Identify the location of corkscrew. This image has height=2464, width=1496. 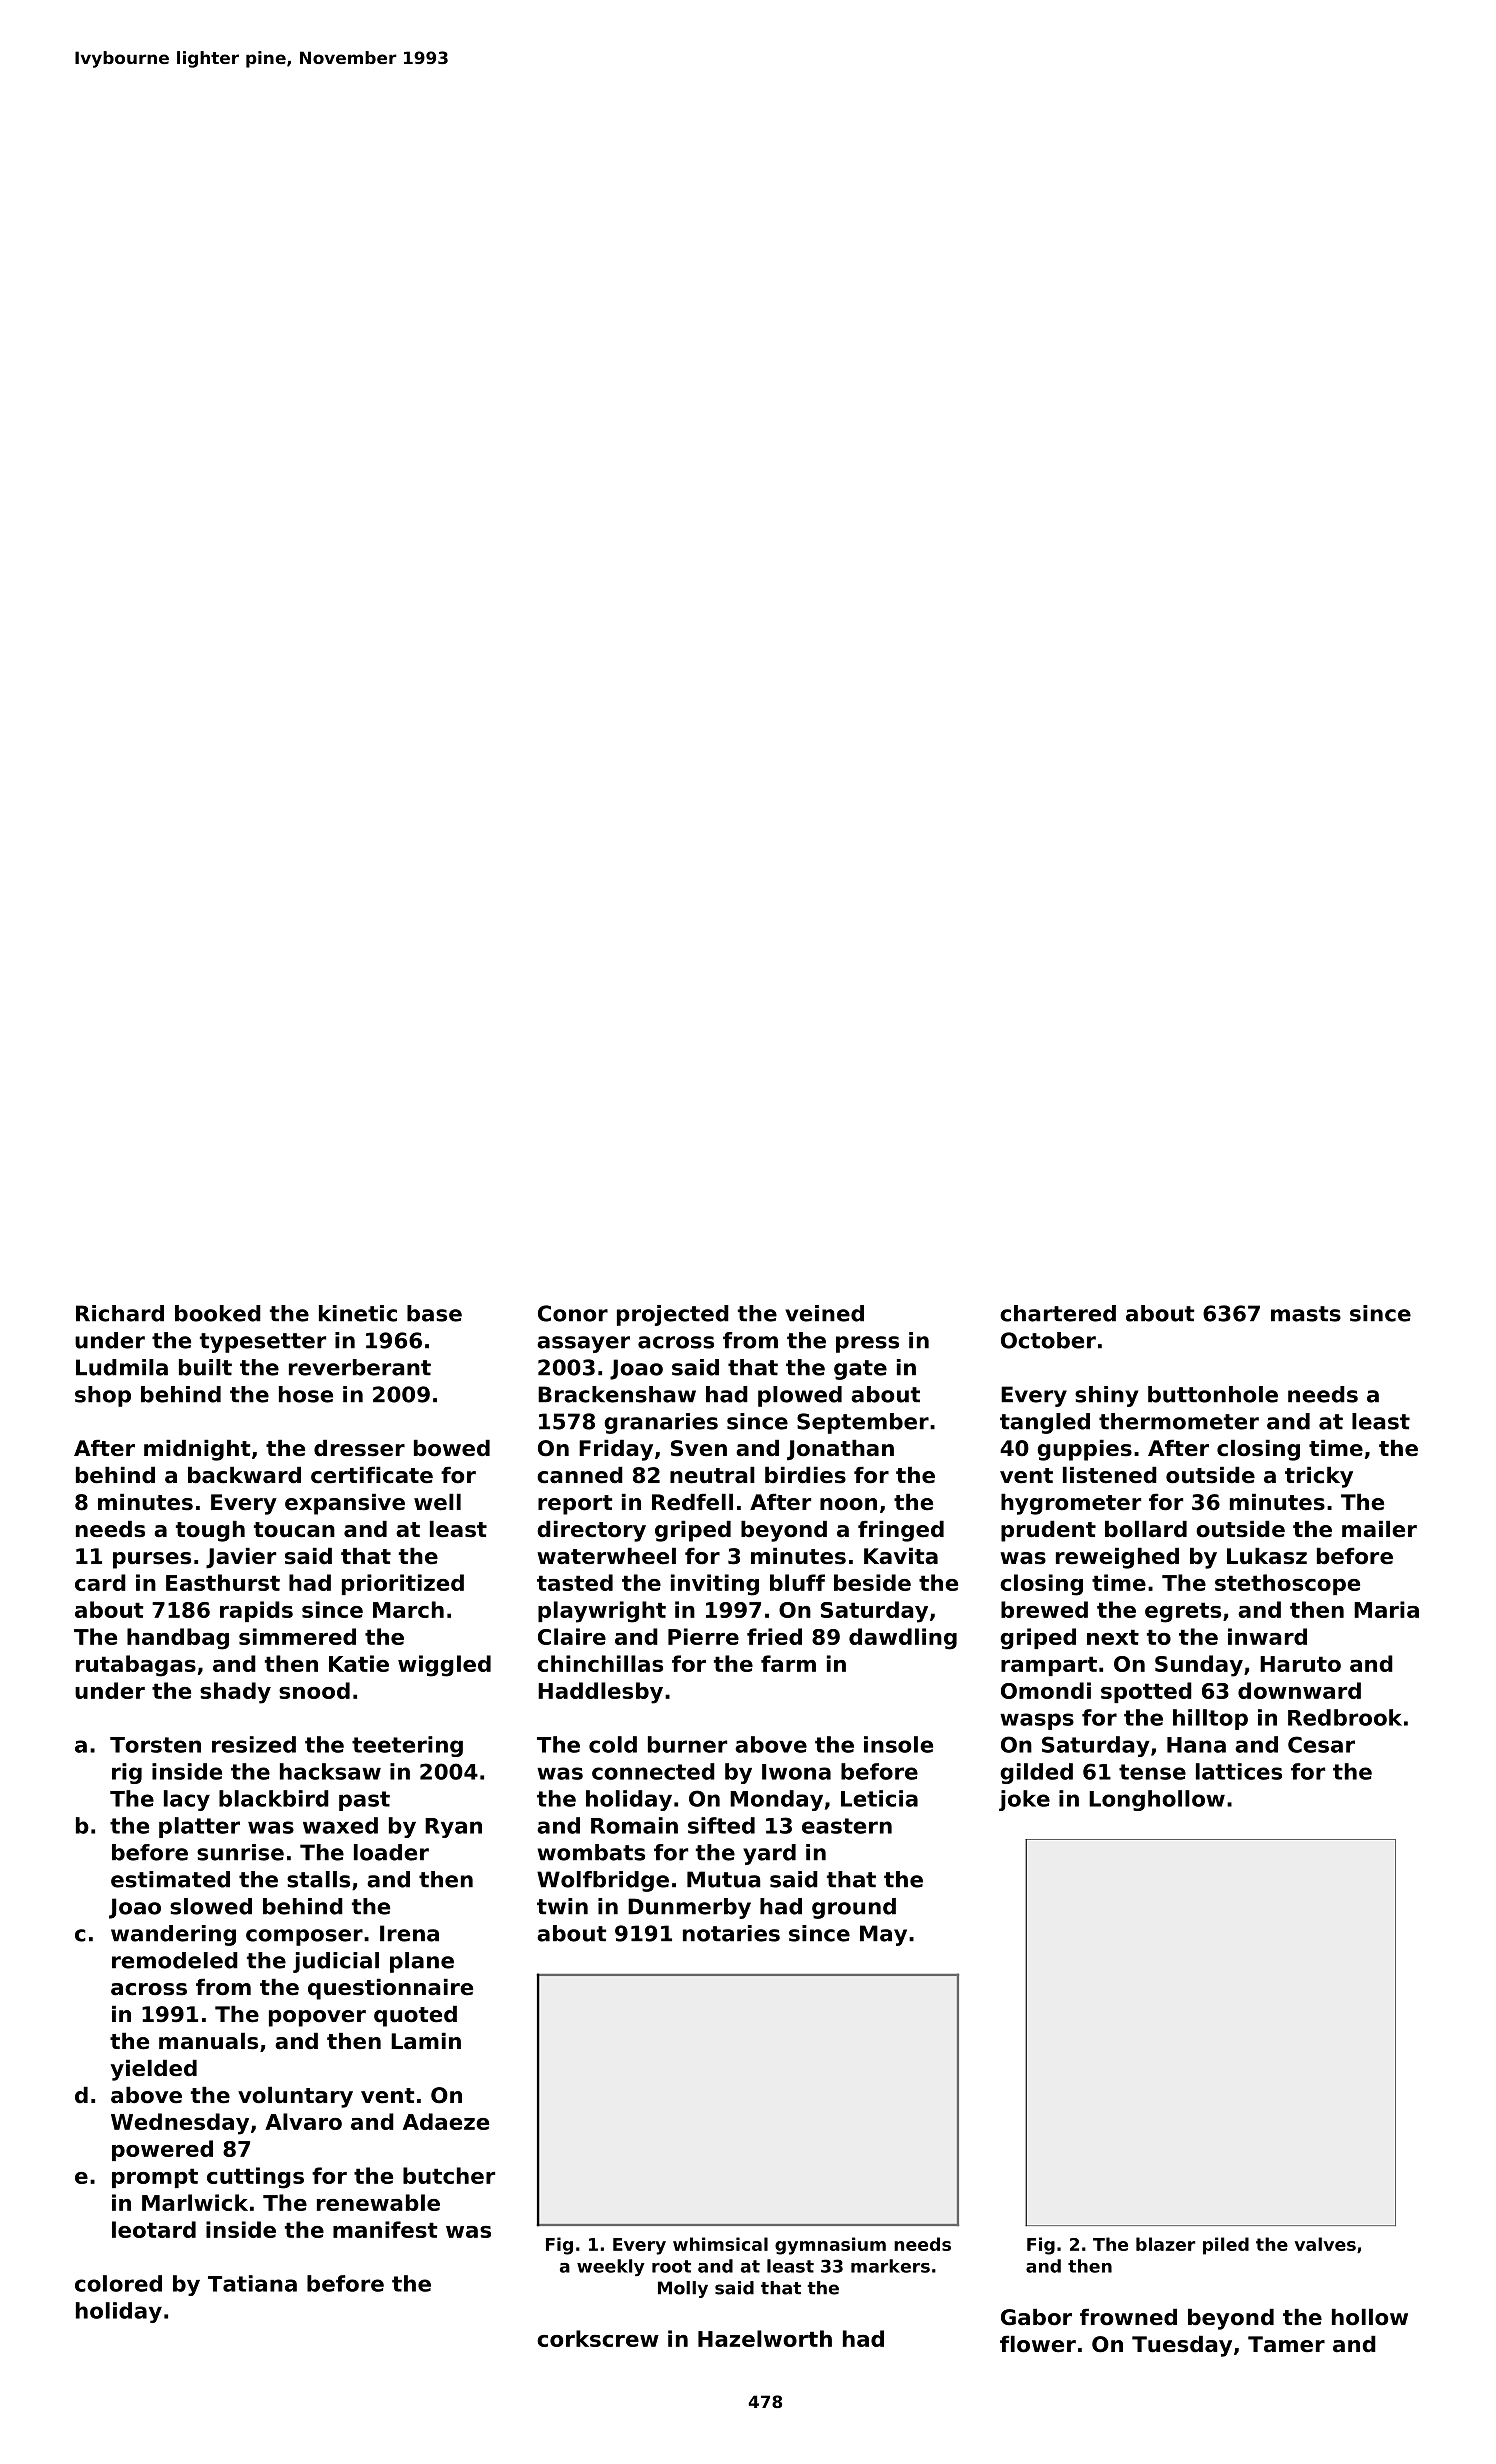
(598, 2338).
